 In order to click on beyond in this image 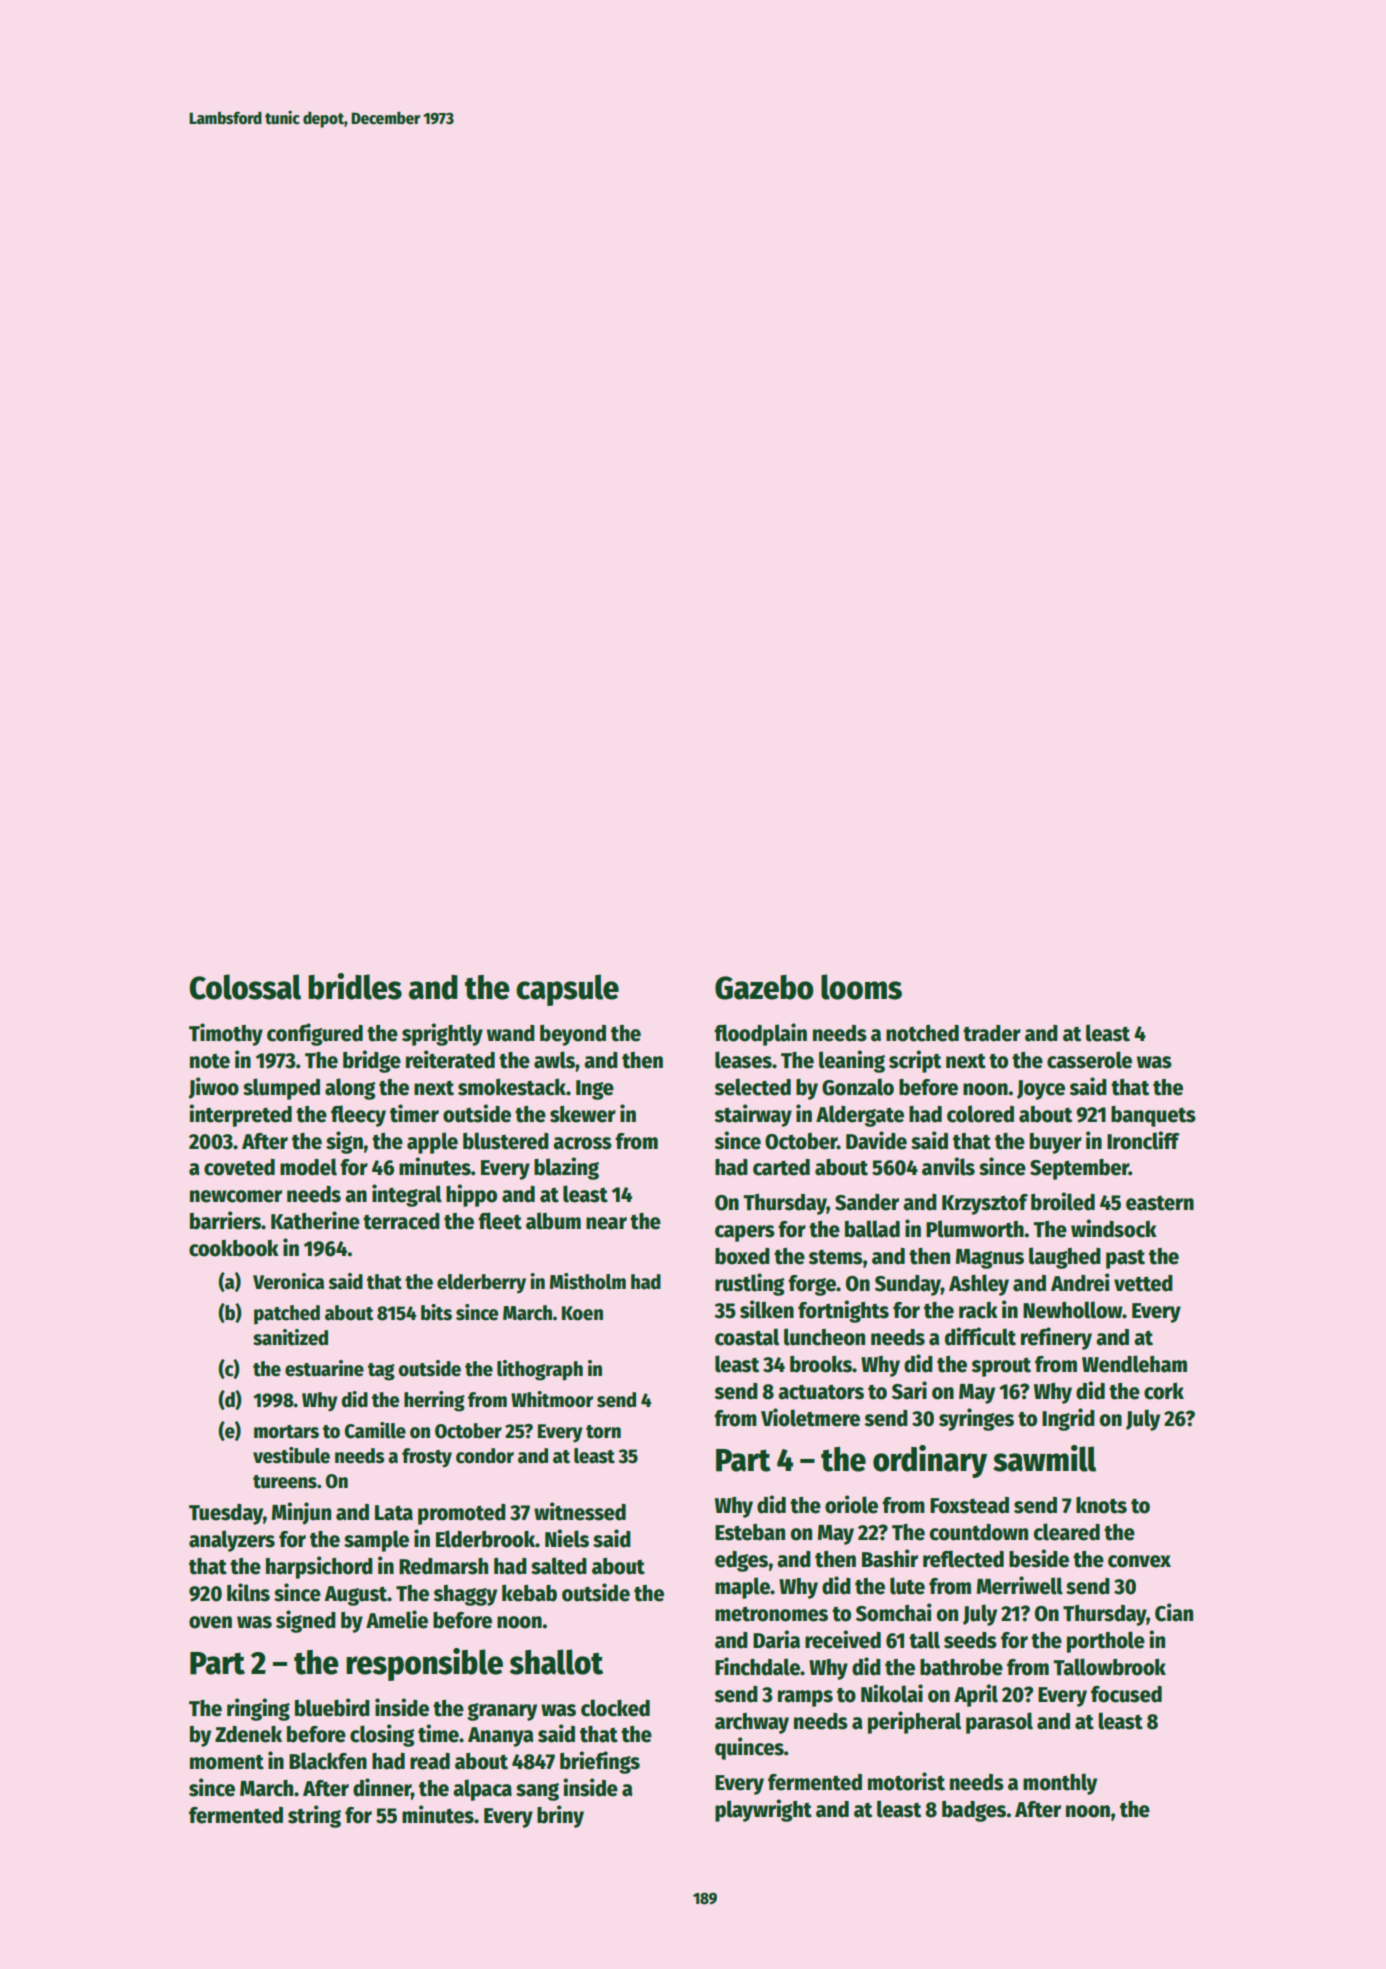, I will do `click(573, 1035)`.
